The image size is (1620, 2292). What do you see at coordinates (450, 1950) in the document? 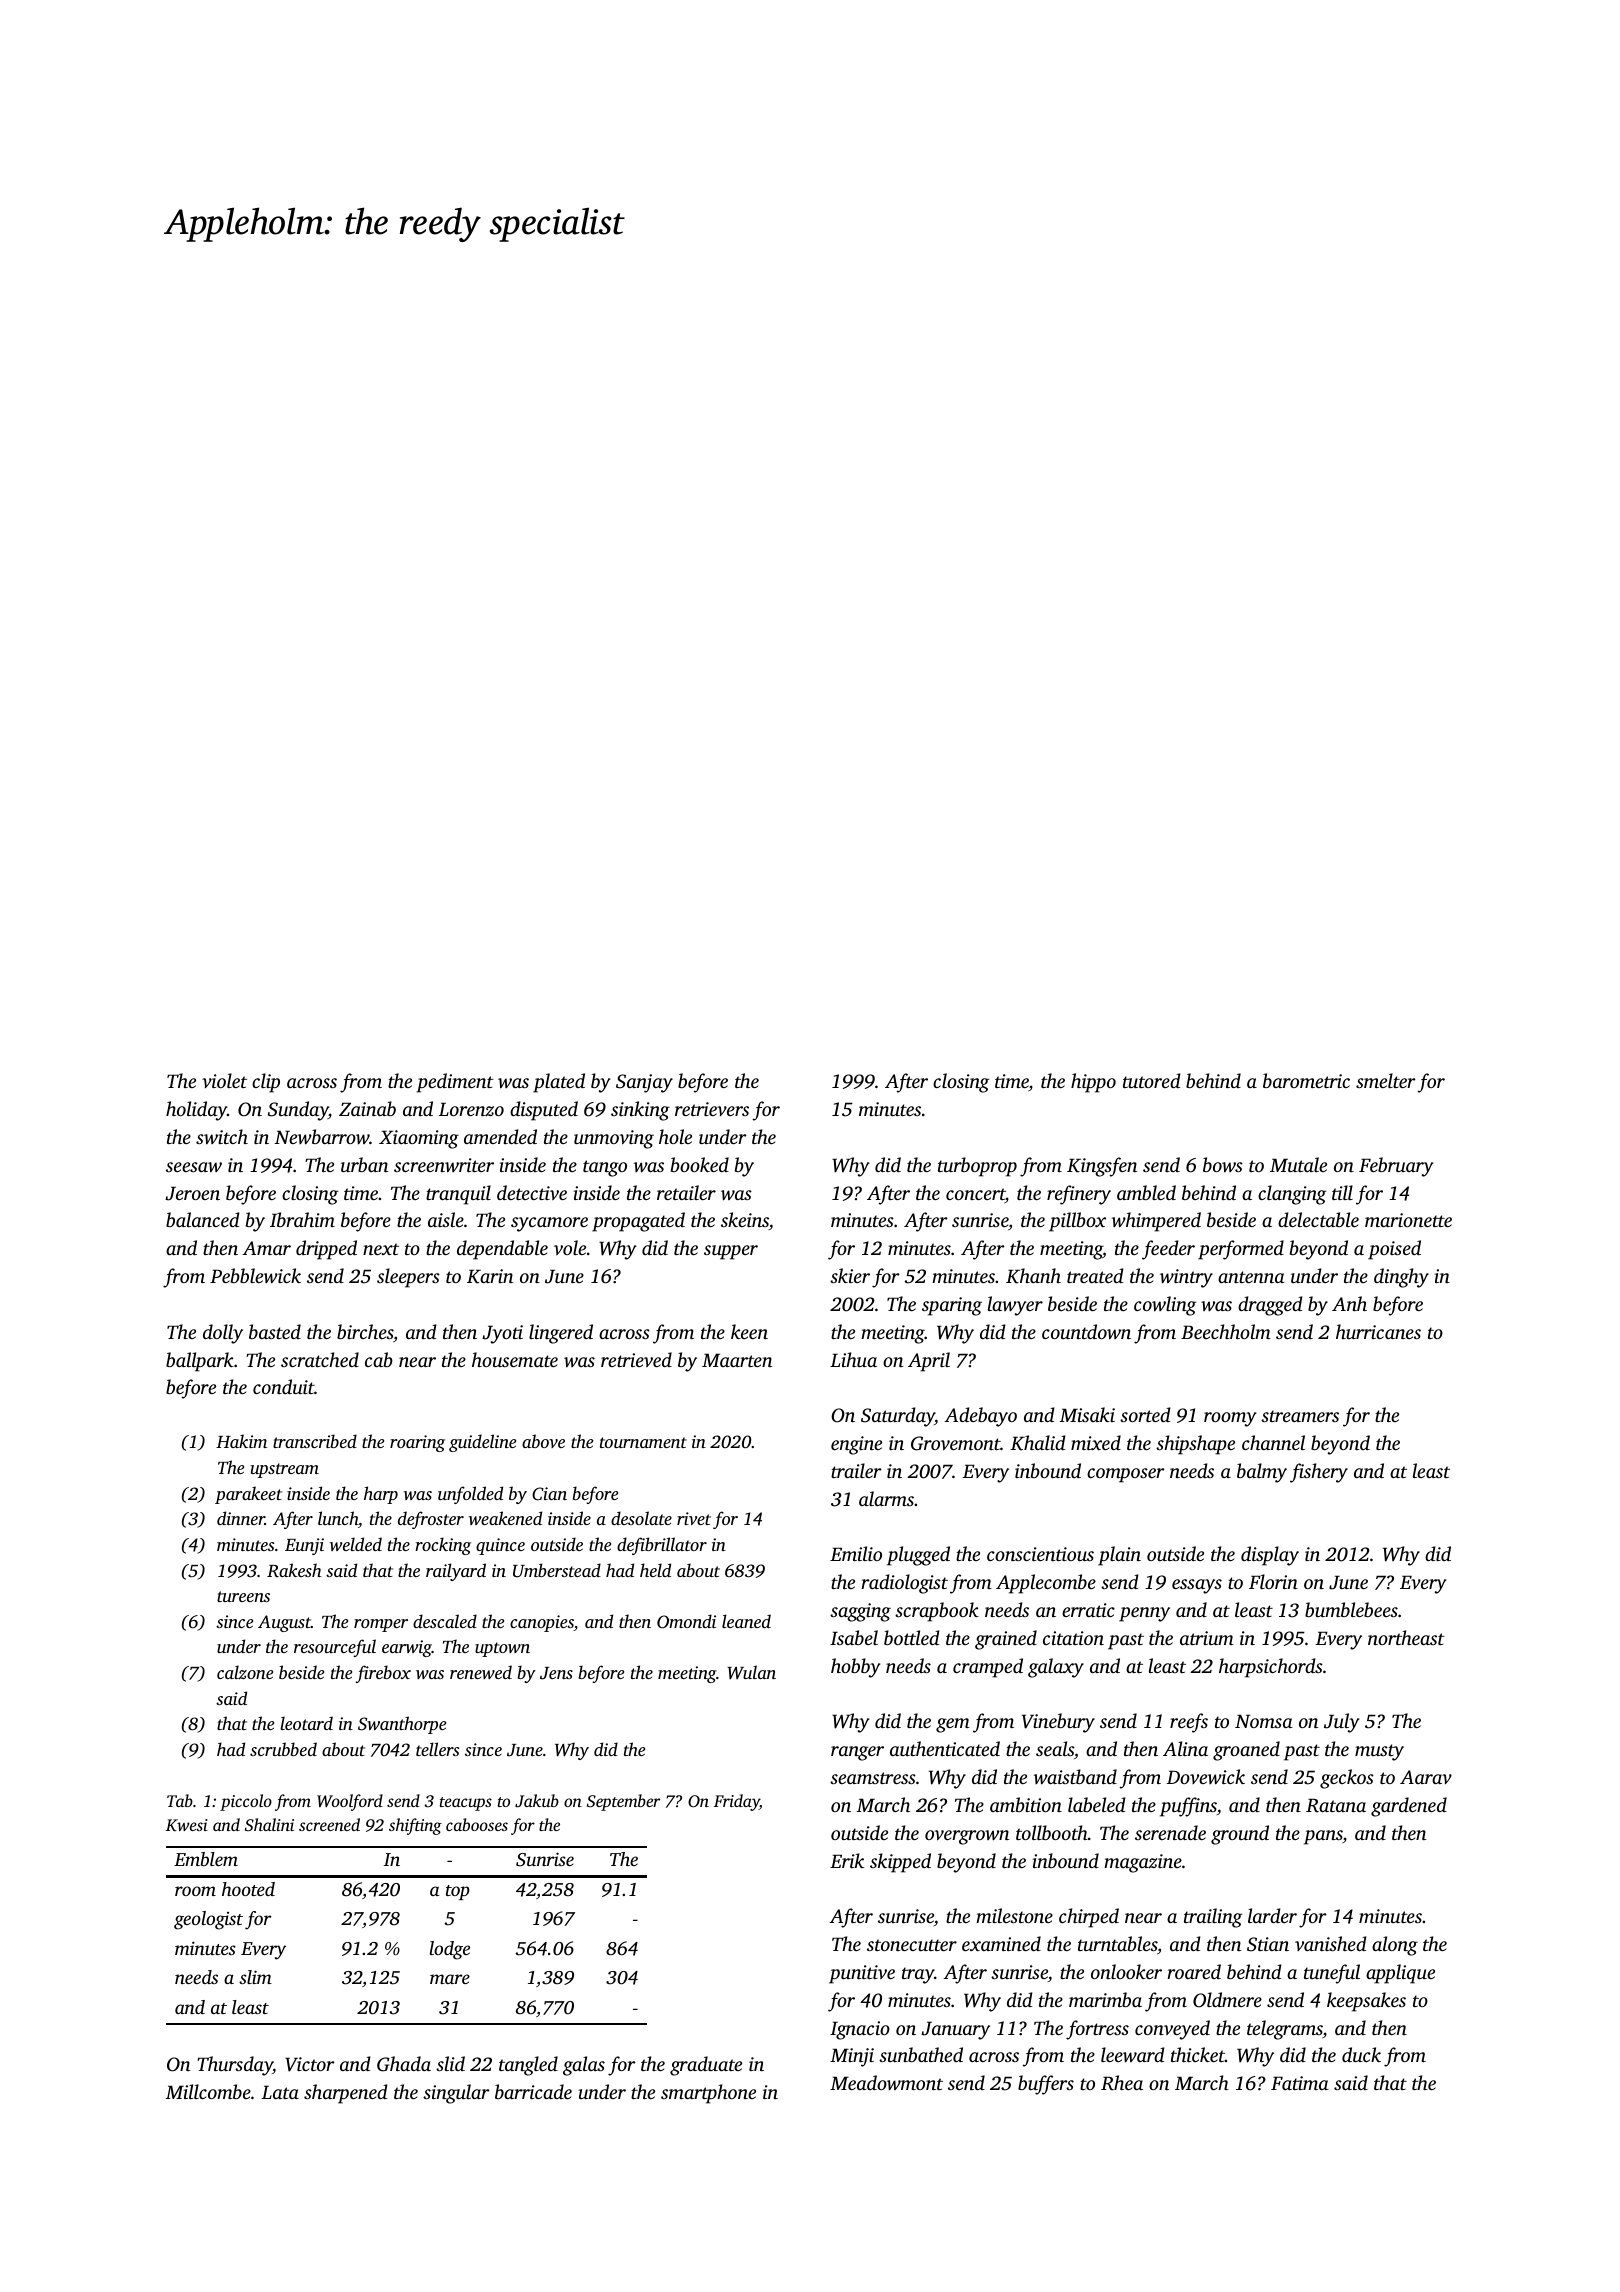
I see `lodge` at bounding box center [450, 1950].
